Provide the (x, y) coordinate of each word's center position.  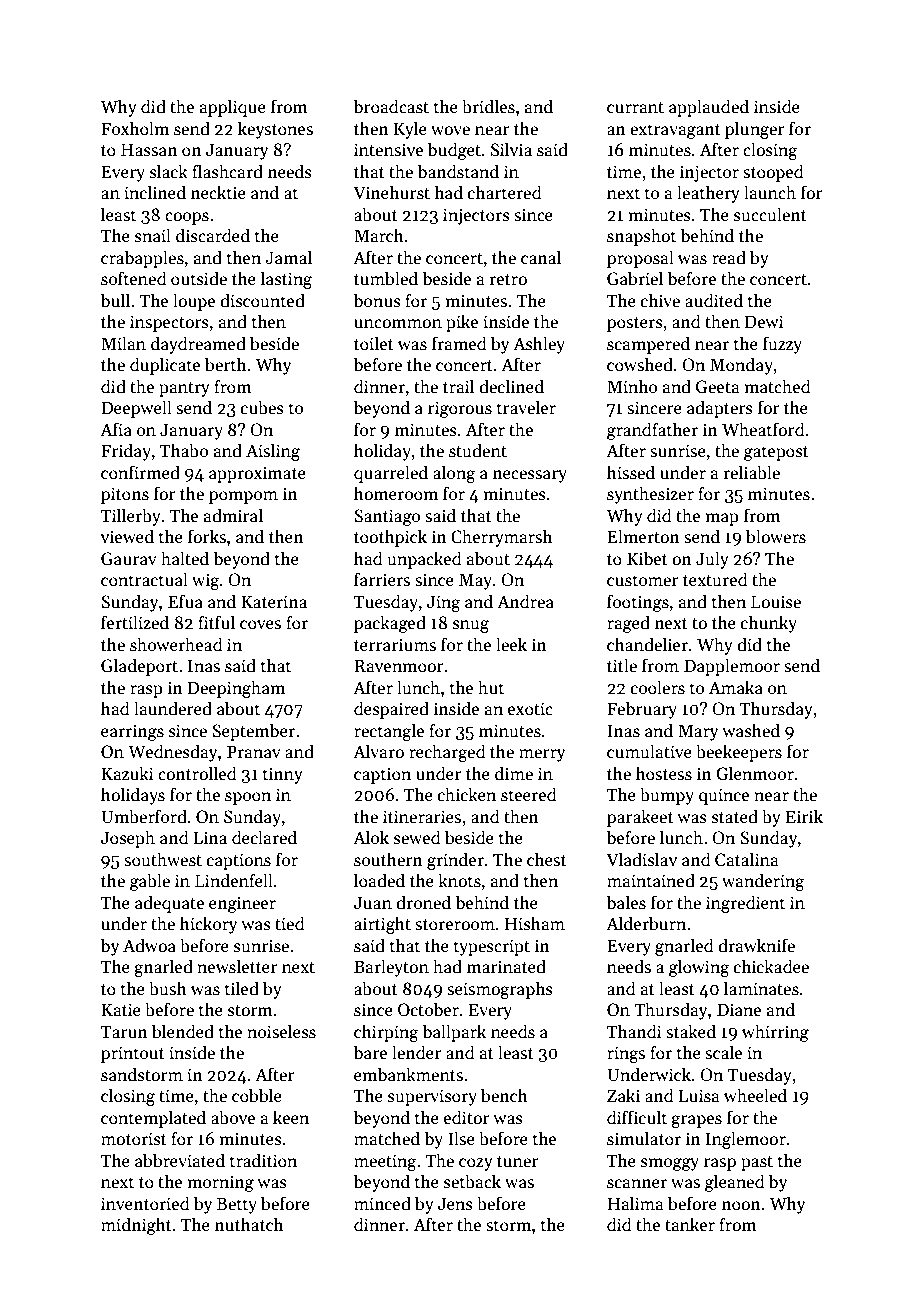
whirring (775, 1033)
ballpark (454, 1033)
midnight (136, 1226)
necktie (218, 192)
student (478, 450)
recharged (447, 753)
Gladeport (139, 667)
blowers (776, 536)
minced (382, 1203)
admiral (233, 515)
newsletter (237, 966)
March (379, 235)
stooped (773, 173)
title (622, 665)
